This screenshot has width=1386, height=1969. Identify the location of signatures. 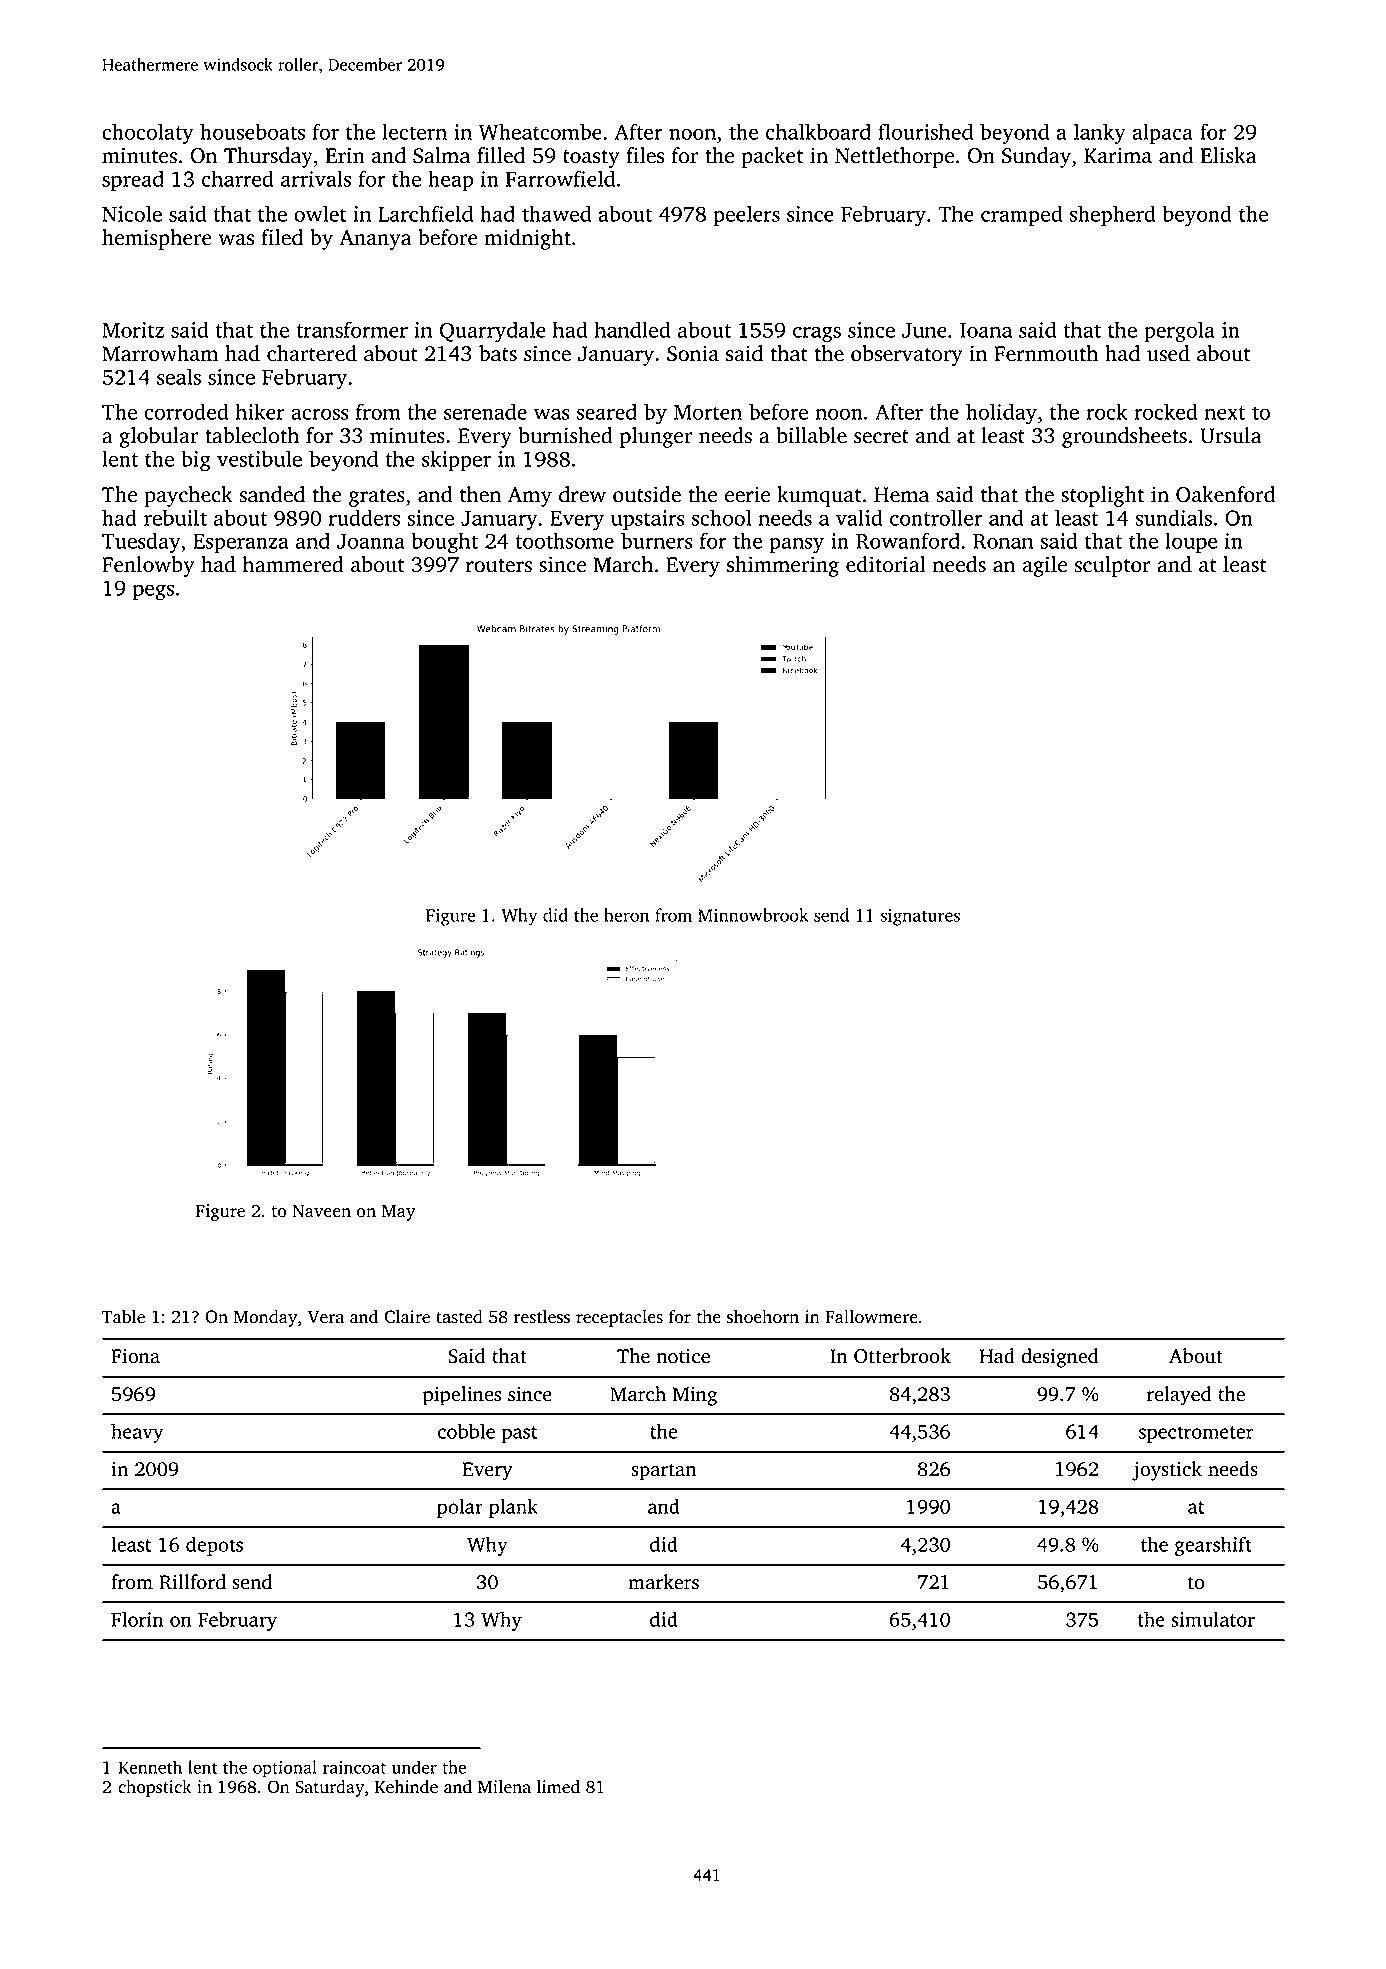
(920, 917).
